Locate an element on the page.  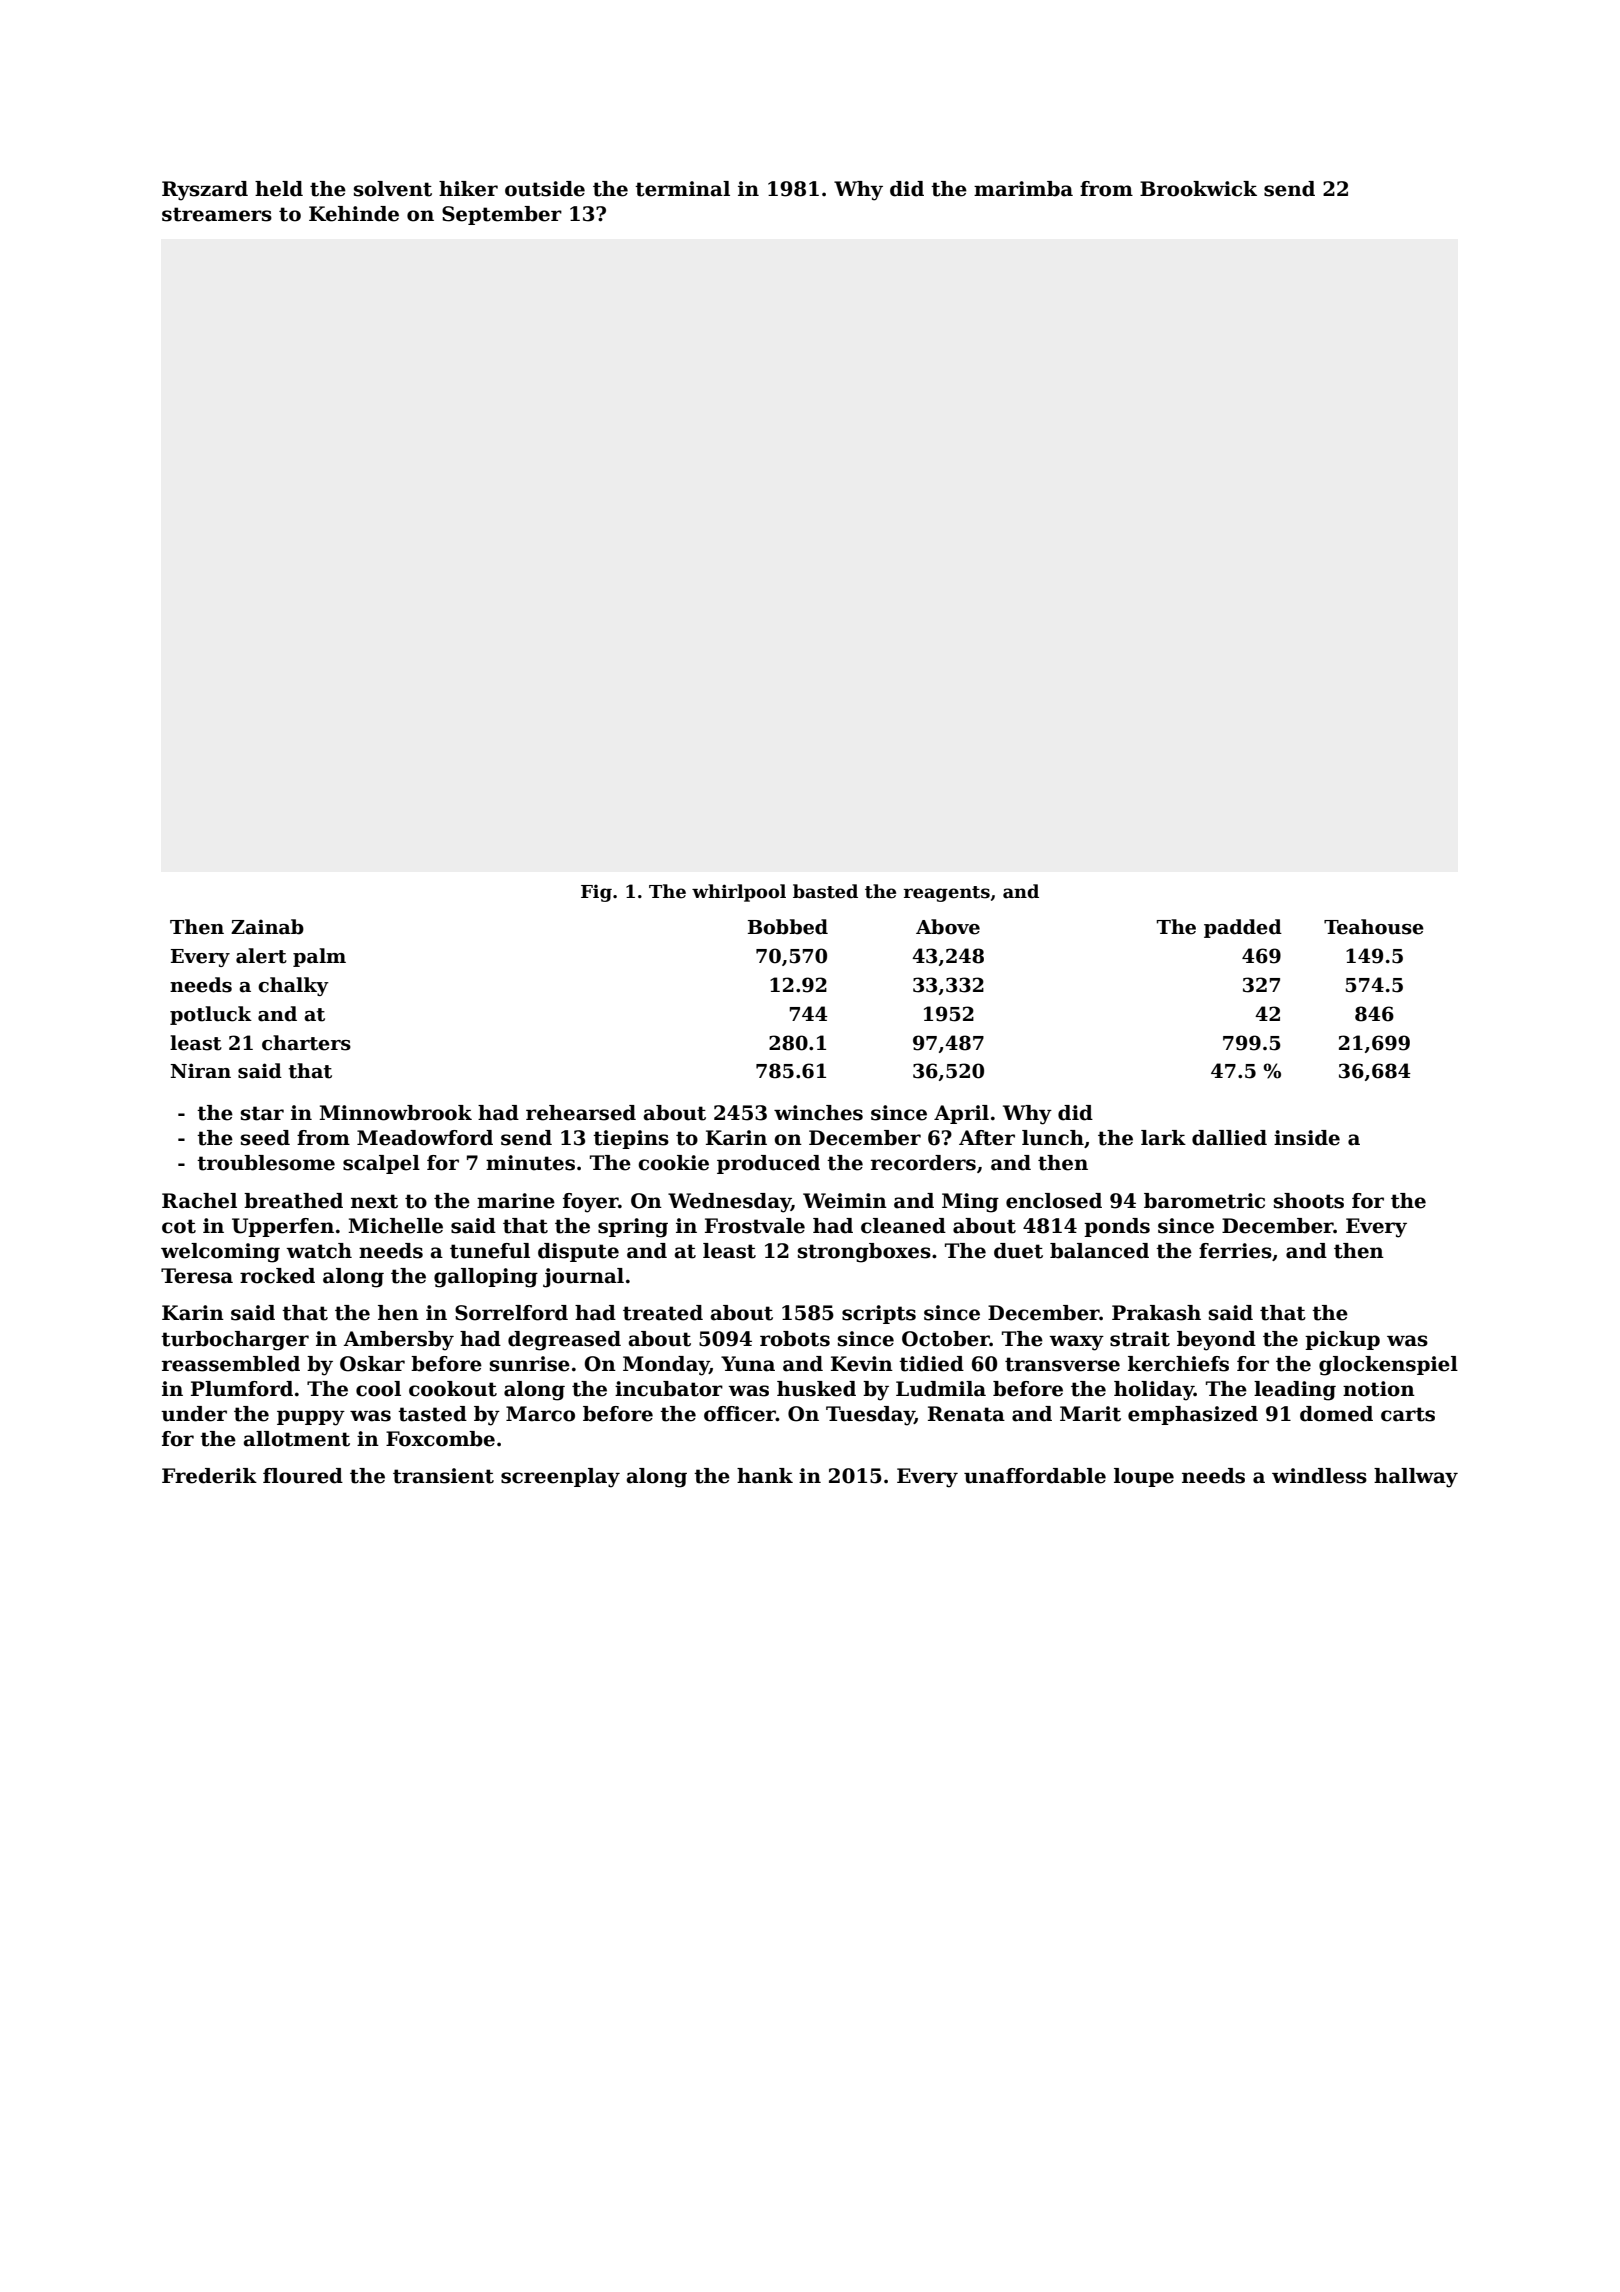
lark is located at coordinates (1163, 1138).
